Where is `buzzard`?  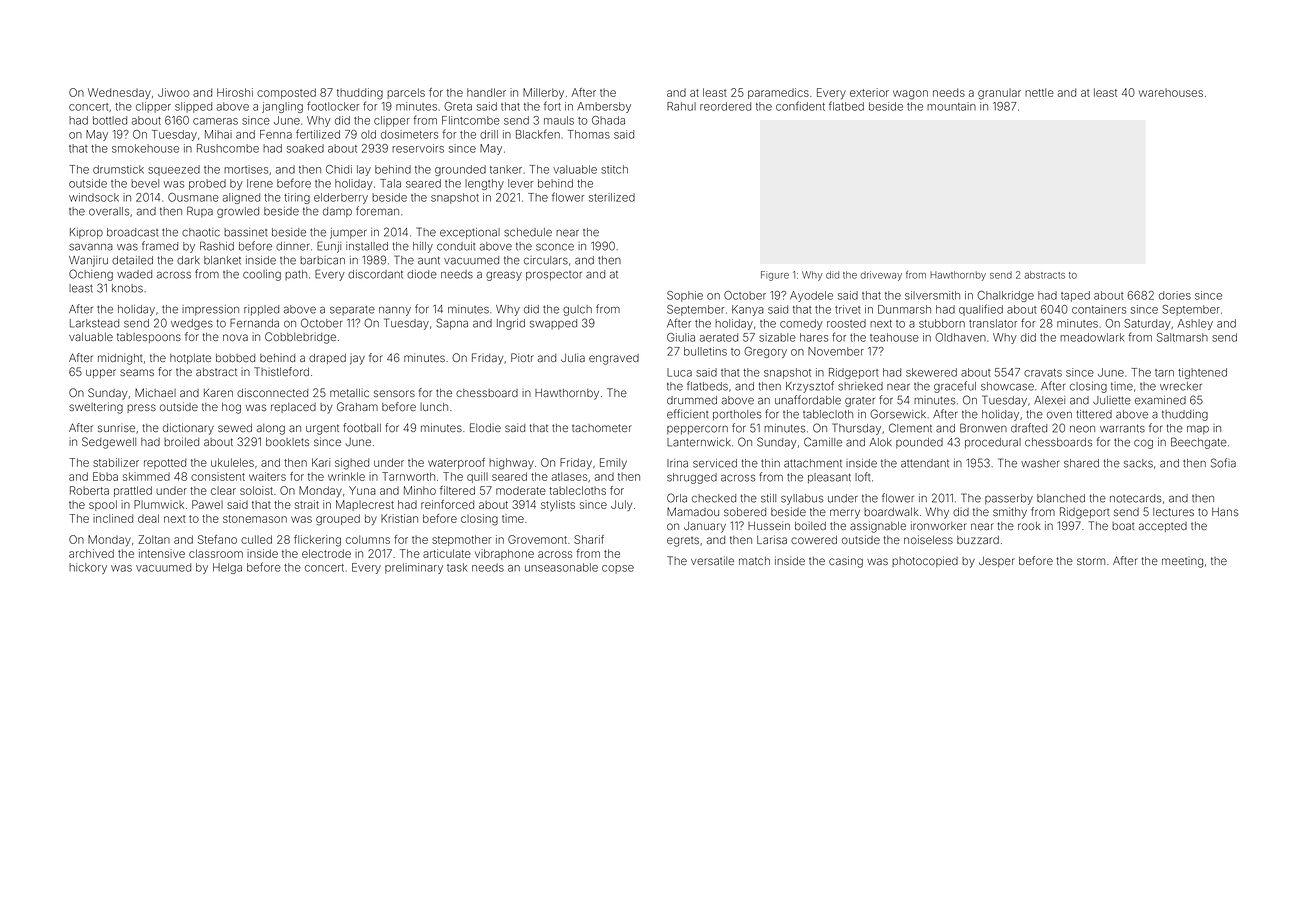 buzzard is located at coordinates (978, 540).
